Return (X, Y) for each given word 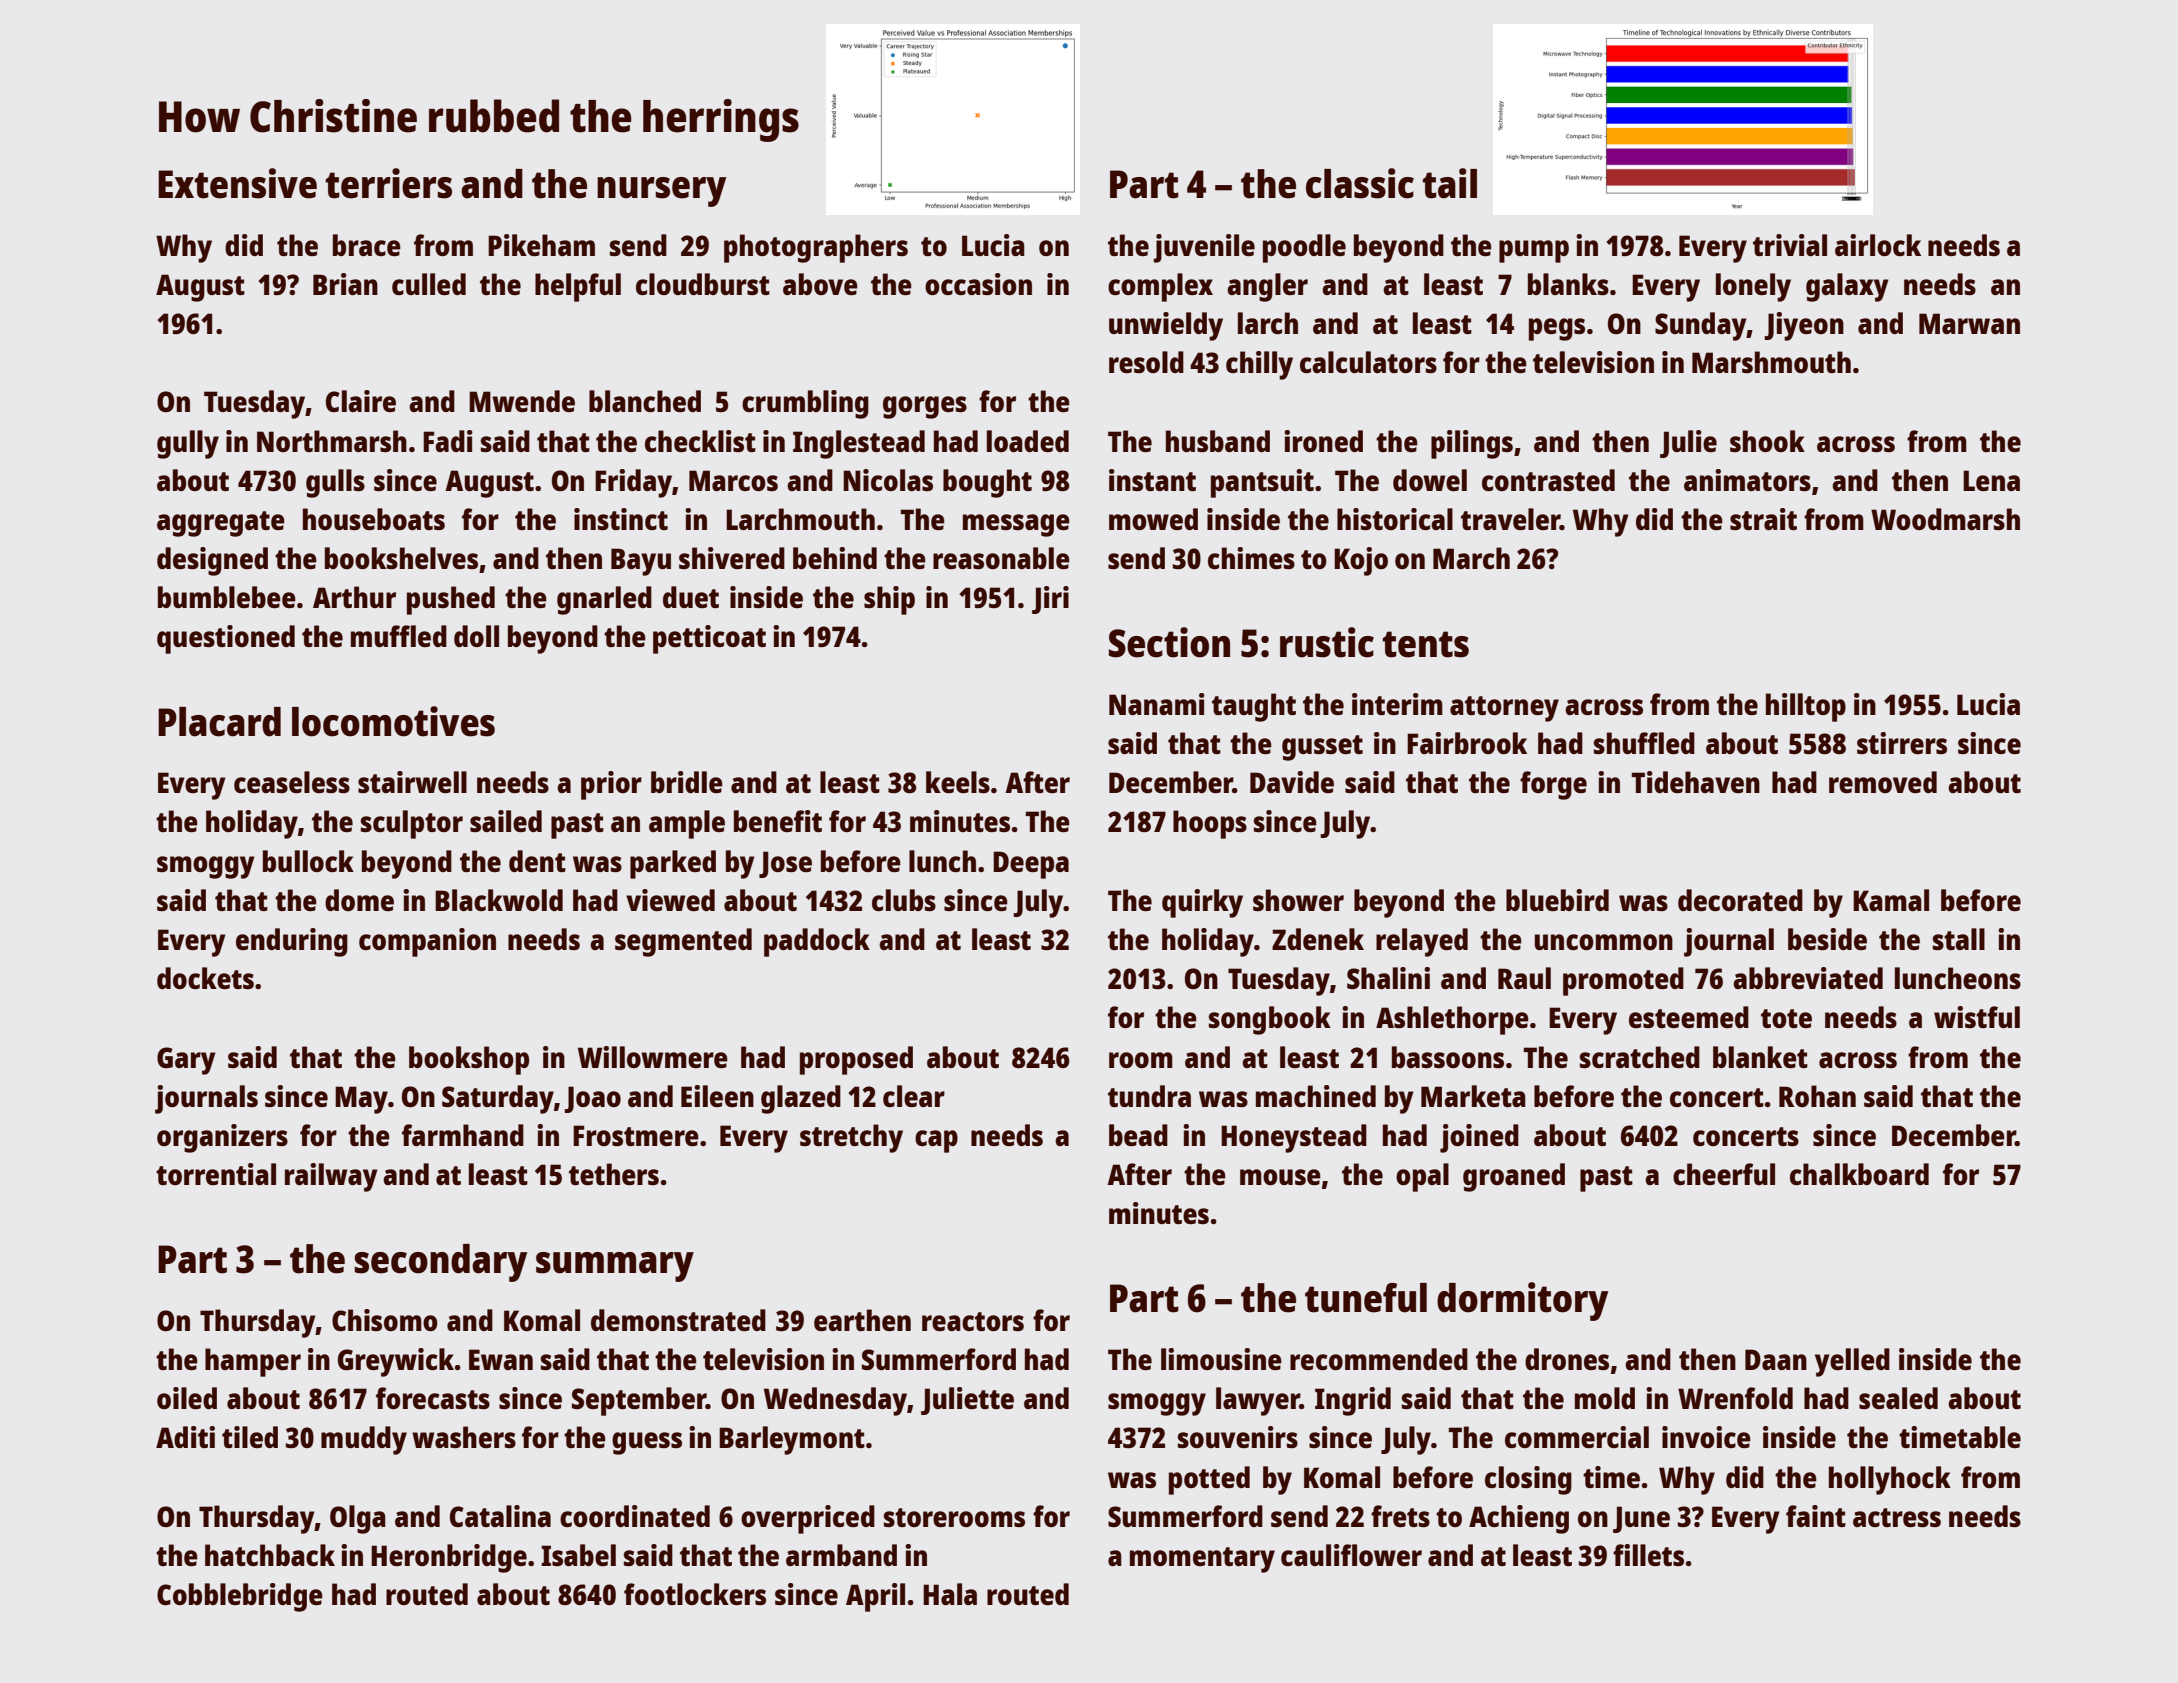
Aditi (185, 1437)
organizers (222, 1138)
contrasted (1548, 480)
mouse (1280, 1177)
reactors (973, 1321)
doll (476, 636)
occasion (978, 284)
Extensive (237, 183)
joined (1479, 1138)
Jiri (1050, 600)
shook (1767, 441)
